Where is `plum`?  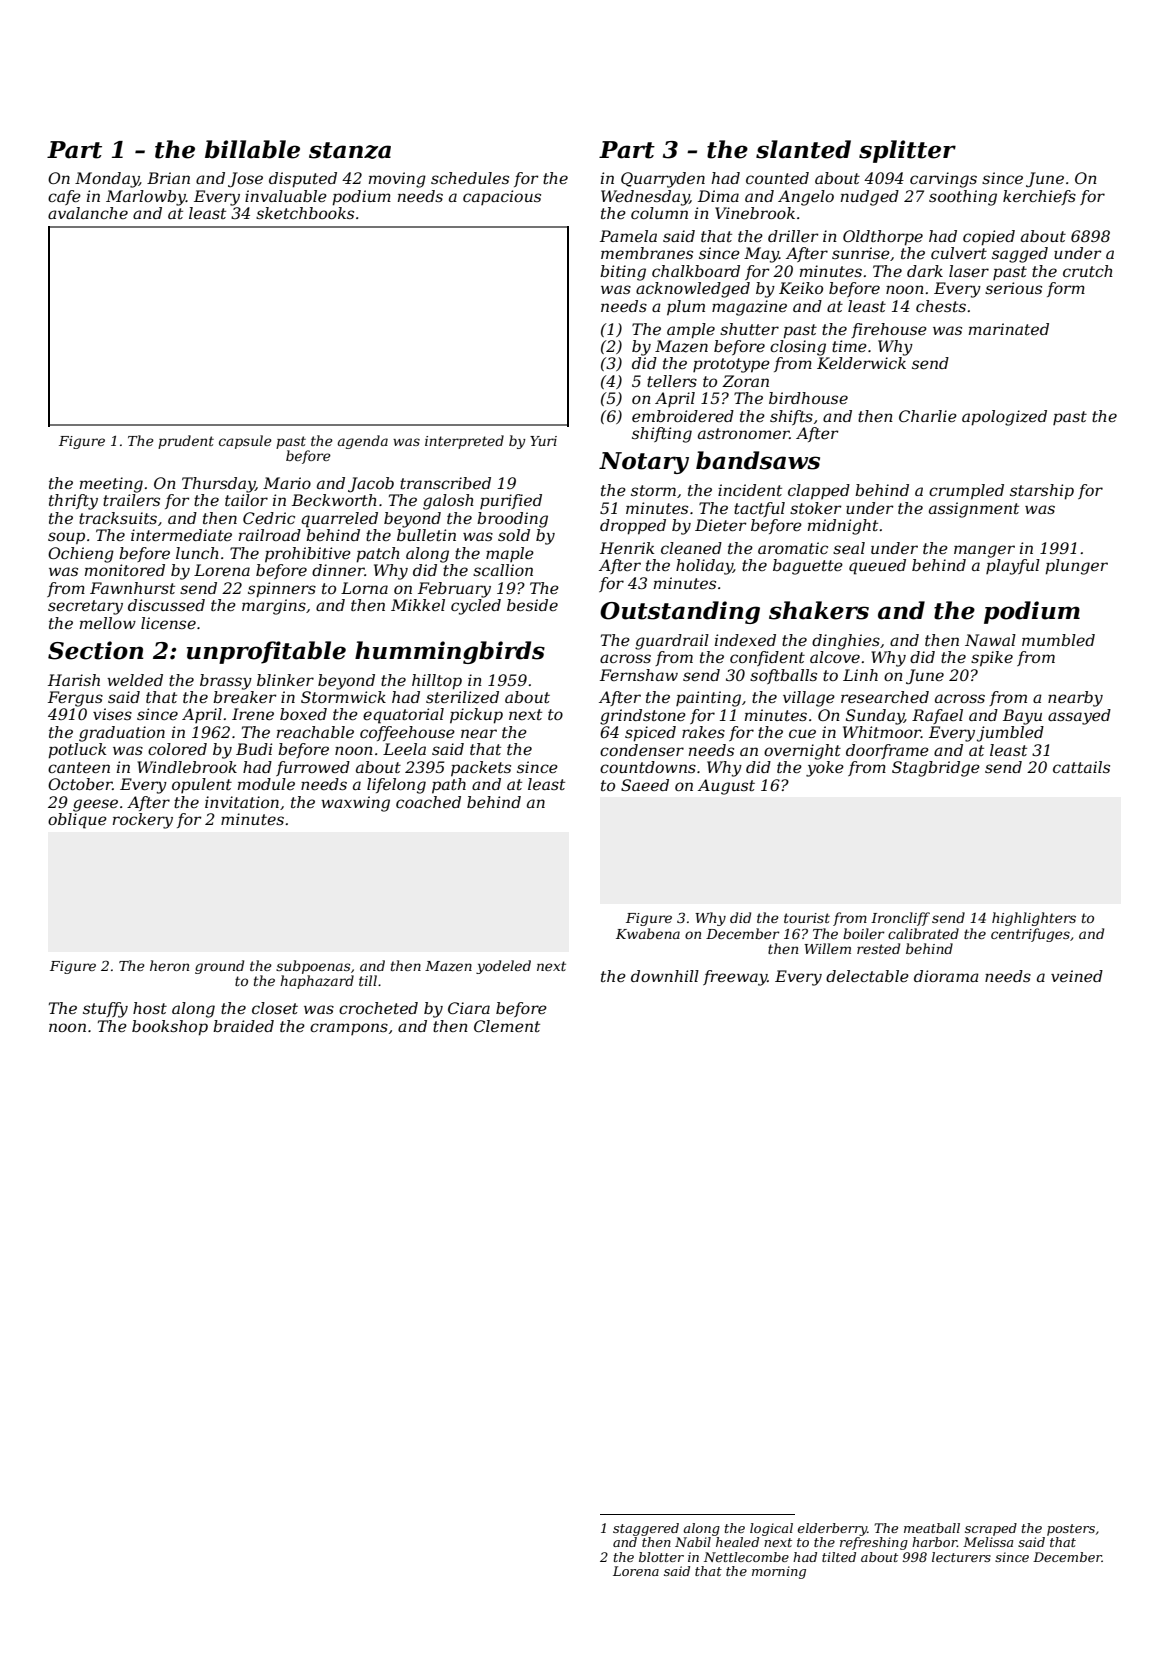
plum is located at coordinates (686, 308).
